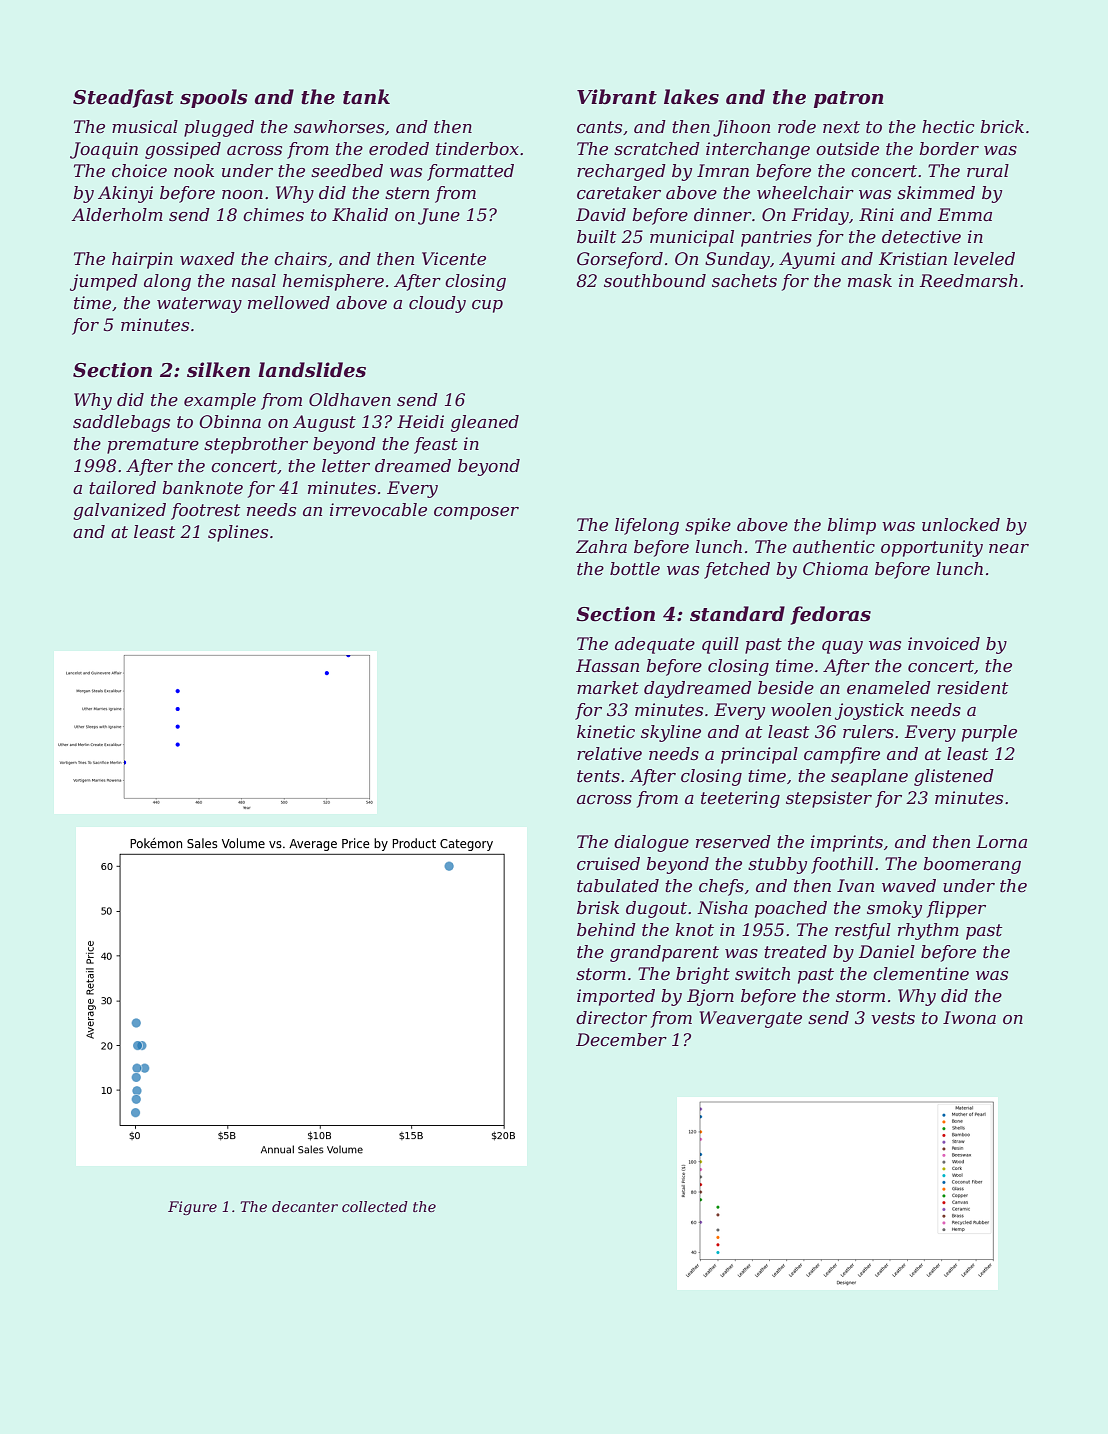 The image size is (1108, 1434). I want to click on decanter, so click(305, 1206).
